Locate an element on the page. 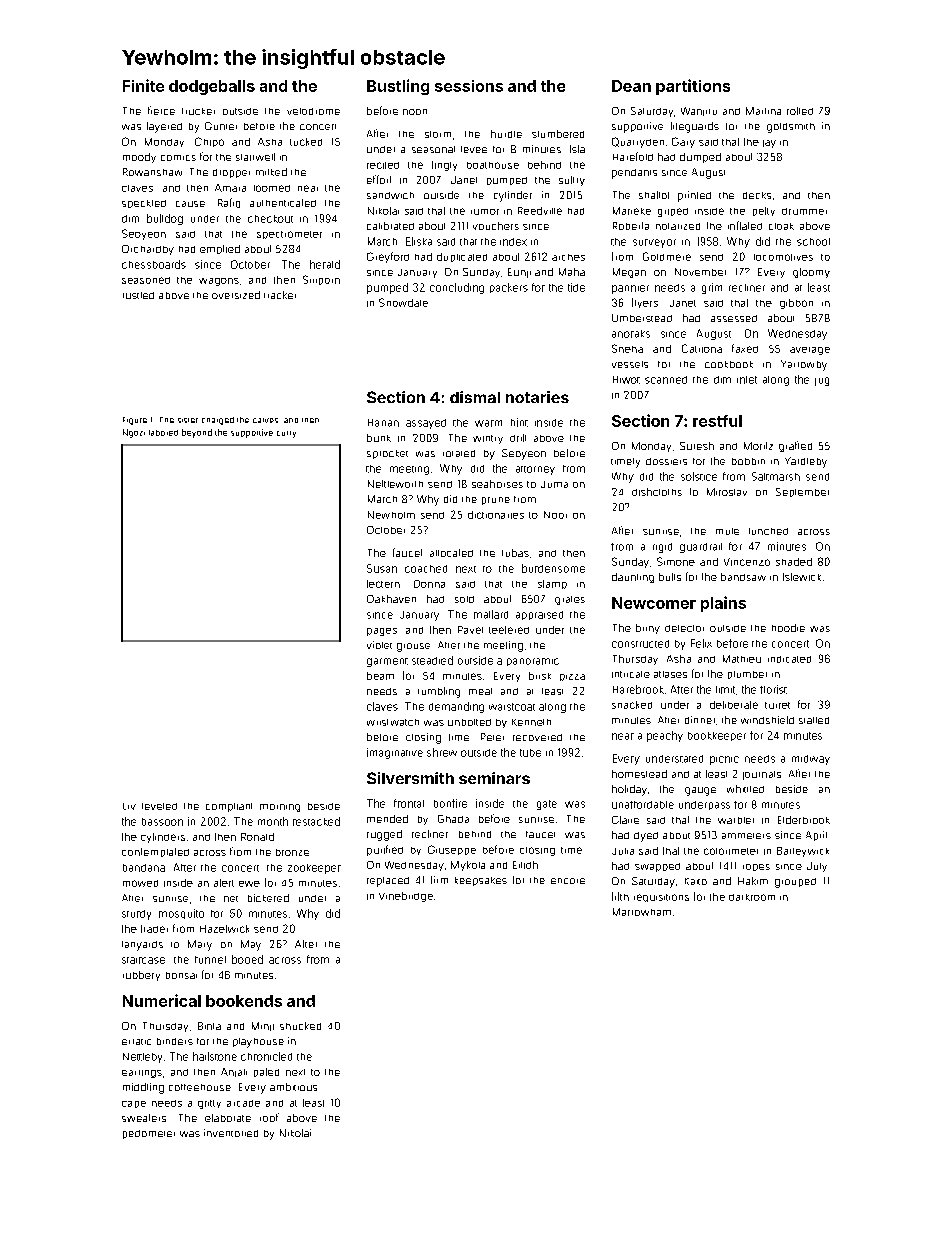  roof is located at coordinates (269, 1117).
